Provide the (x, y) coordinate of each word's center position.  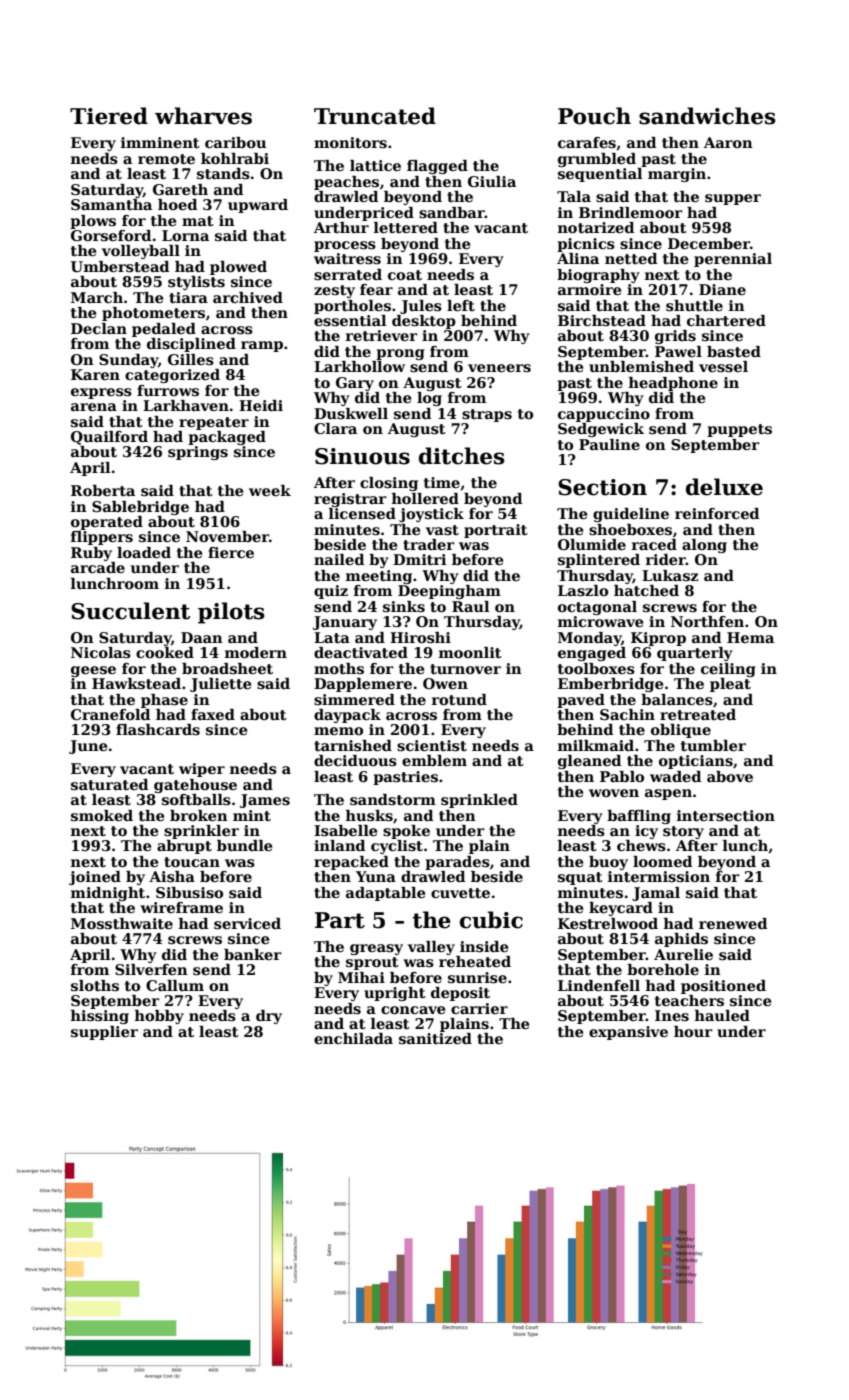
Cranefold (110, 714)
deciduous (355, 761)
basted (734, 351)
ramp (262, 346)
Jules (421, 307)
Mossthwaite (122, 923)
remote (166, 159)
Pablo (622, 776)
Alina (578, 258)
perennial (733, 260)
